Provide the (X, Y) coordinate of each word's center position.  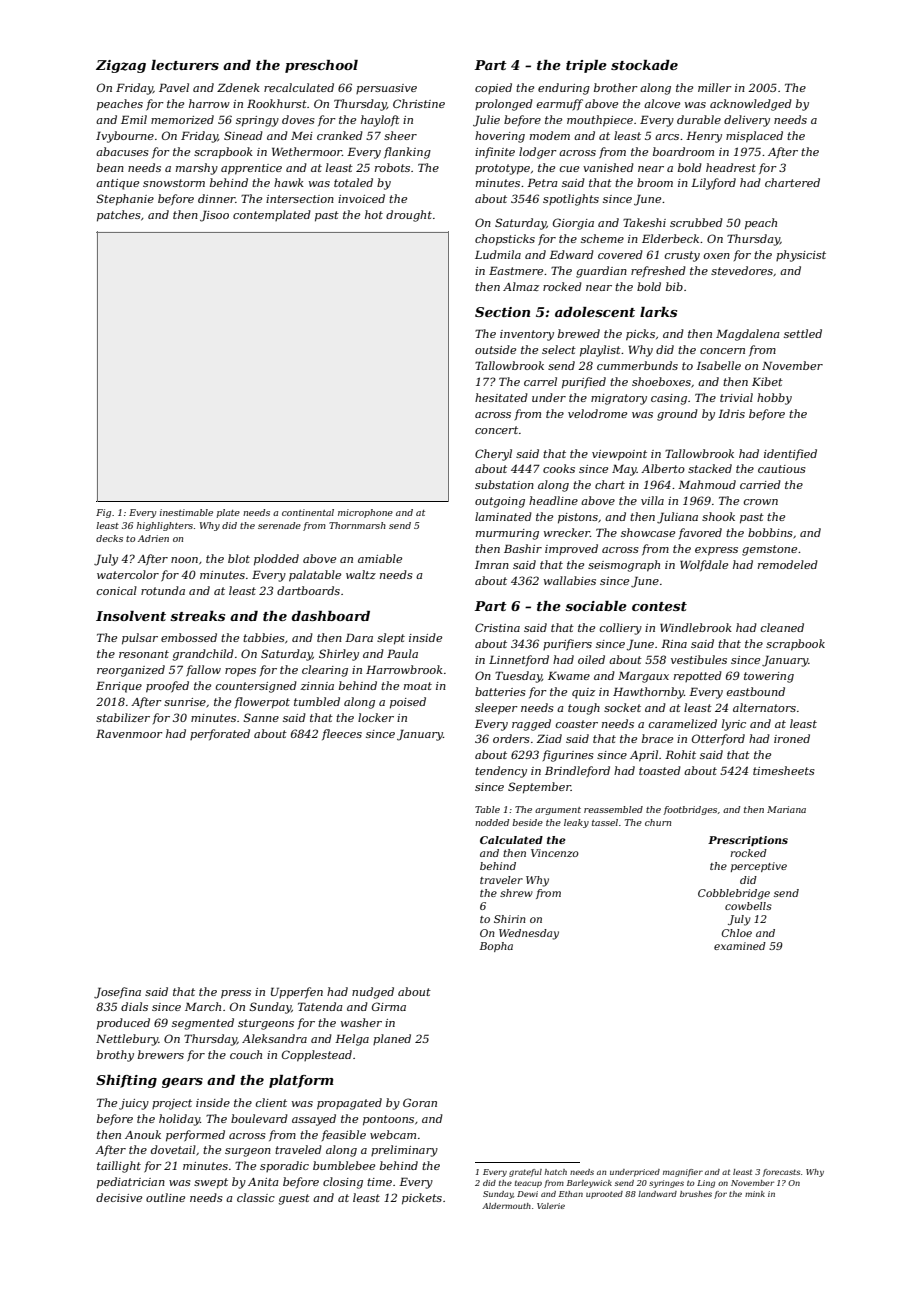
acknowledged (751, 105)
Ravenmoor (129, 733)
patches (119, 216)
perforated (220, 734)
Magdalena (748, 335)
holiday (179, 1120)
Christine (419, 103)
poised (408, 703)
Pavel (174, 87)
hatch (555, 1172)
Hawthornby (648, 693)
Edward (571, 254)
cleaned (782, 627)
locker (376, 717)
